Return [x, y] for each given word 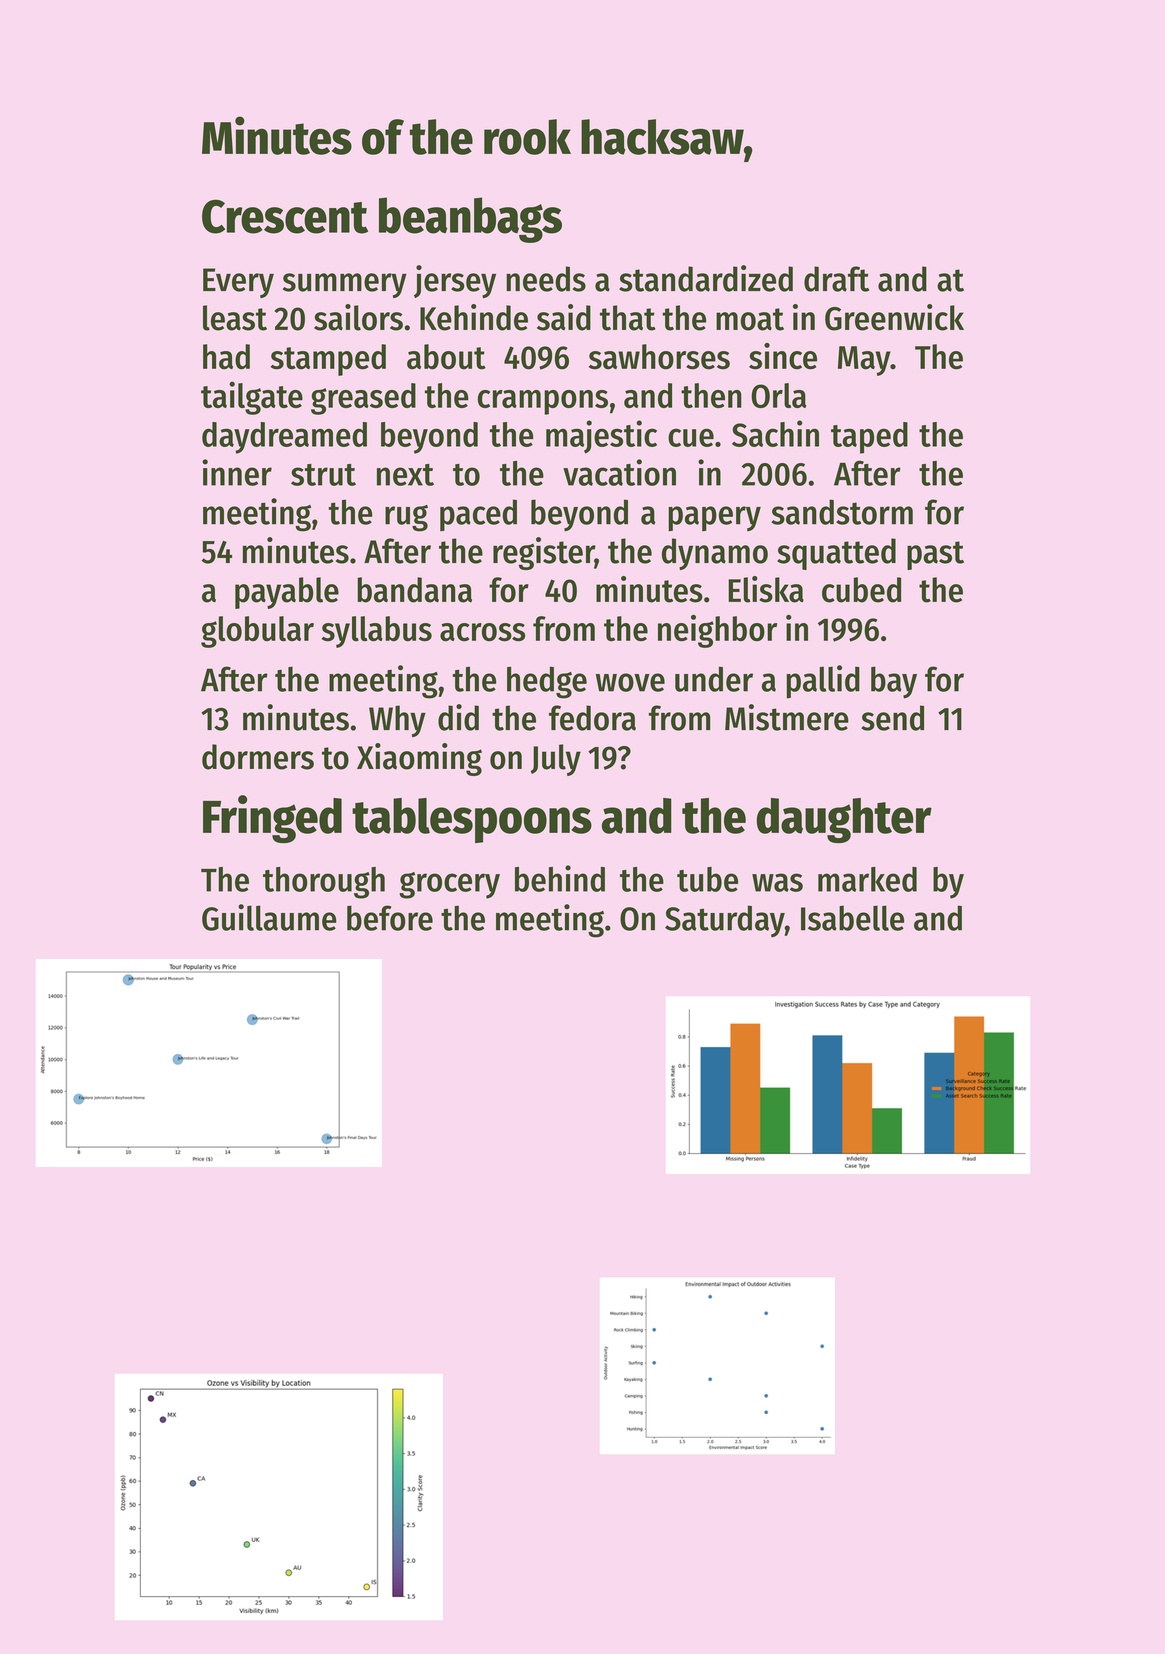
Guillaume [269, 917]
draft [836, 279]
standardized [706, 278]
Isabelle [852, 918]
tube [707, 879]
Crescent [285, 216]
